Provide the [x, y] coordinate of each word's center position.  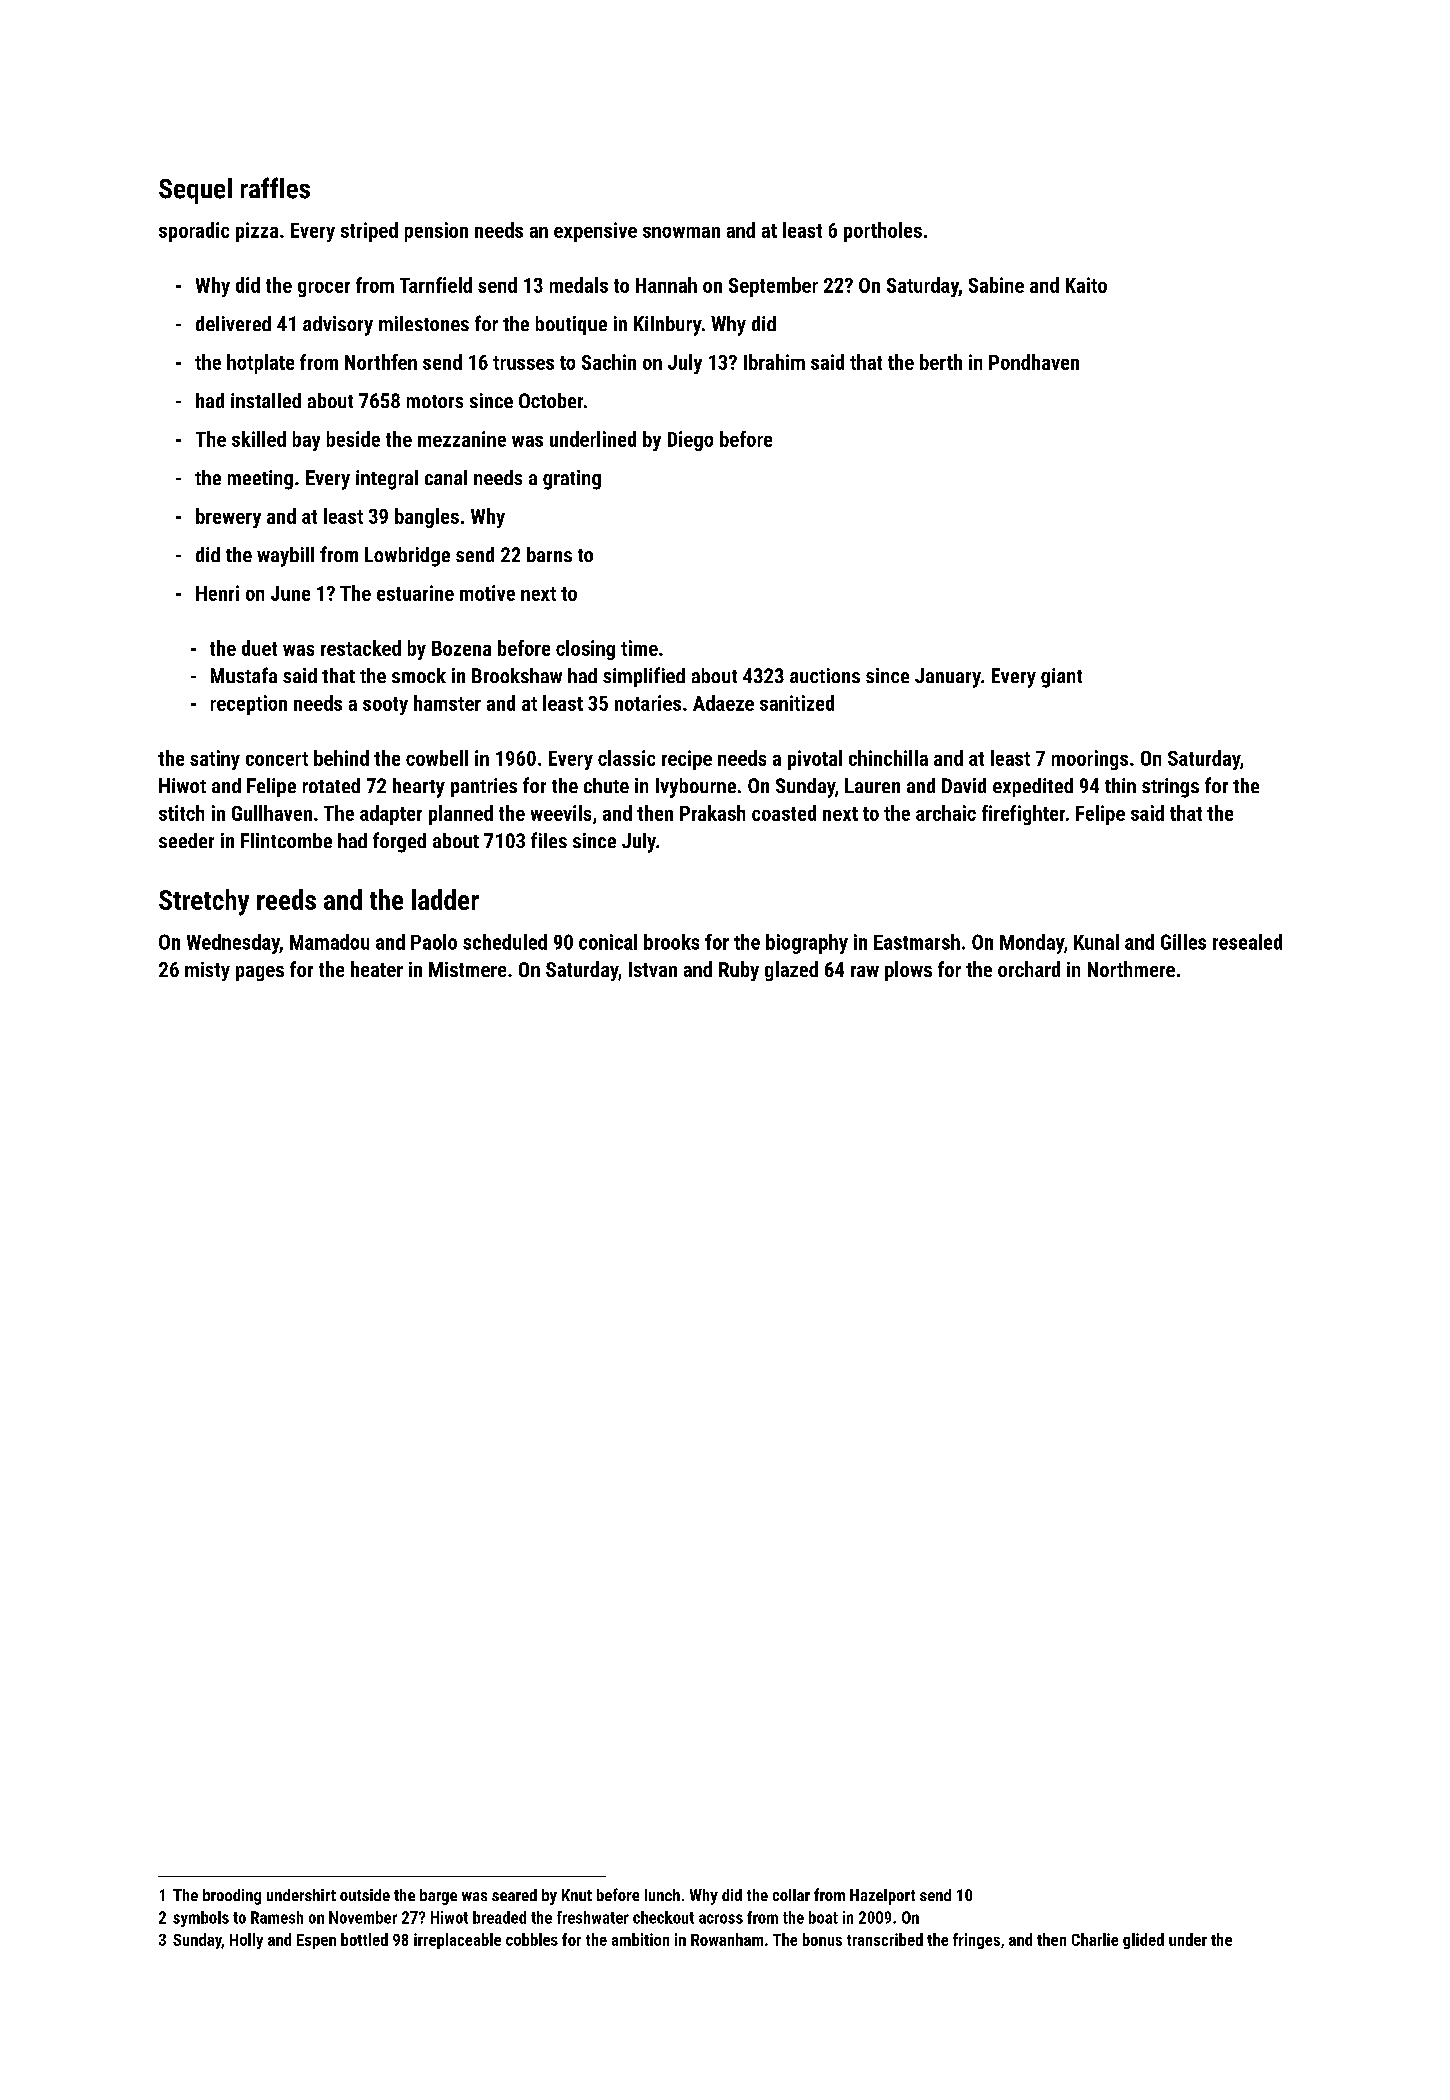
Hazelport [882, 1897]
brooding [232, 1897]
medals [579, 285]
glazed [791, 971]
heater [377, 969]
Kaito [1086, 285]
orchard [1029, 969]
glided [1143, 1941]
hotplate [260, 364]
